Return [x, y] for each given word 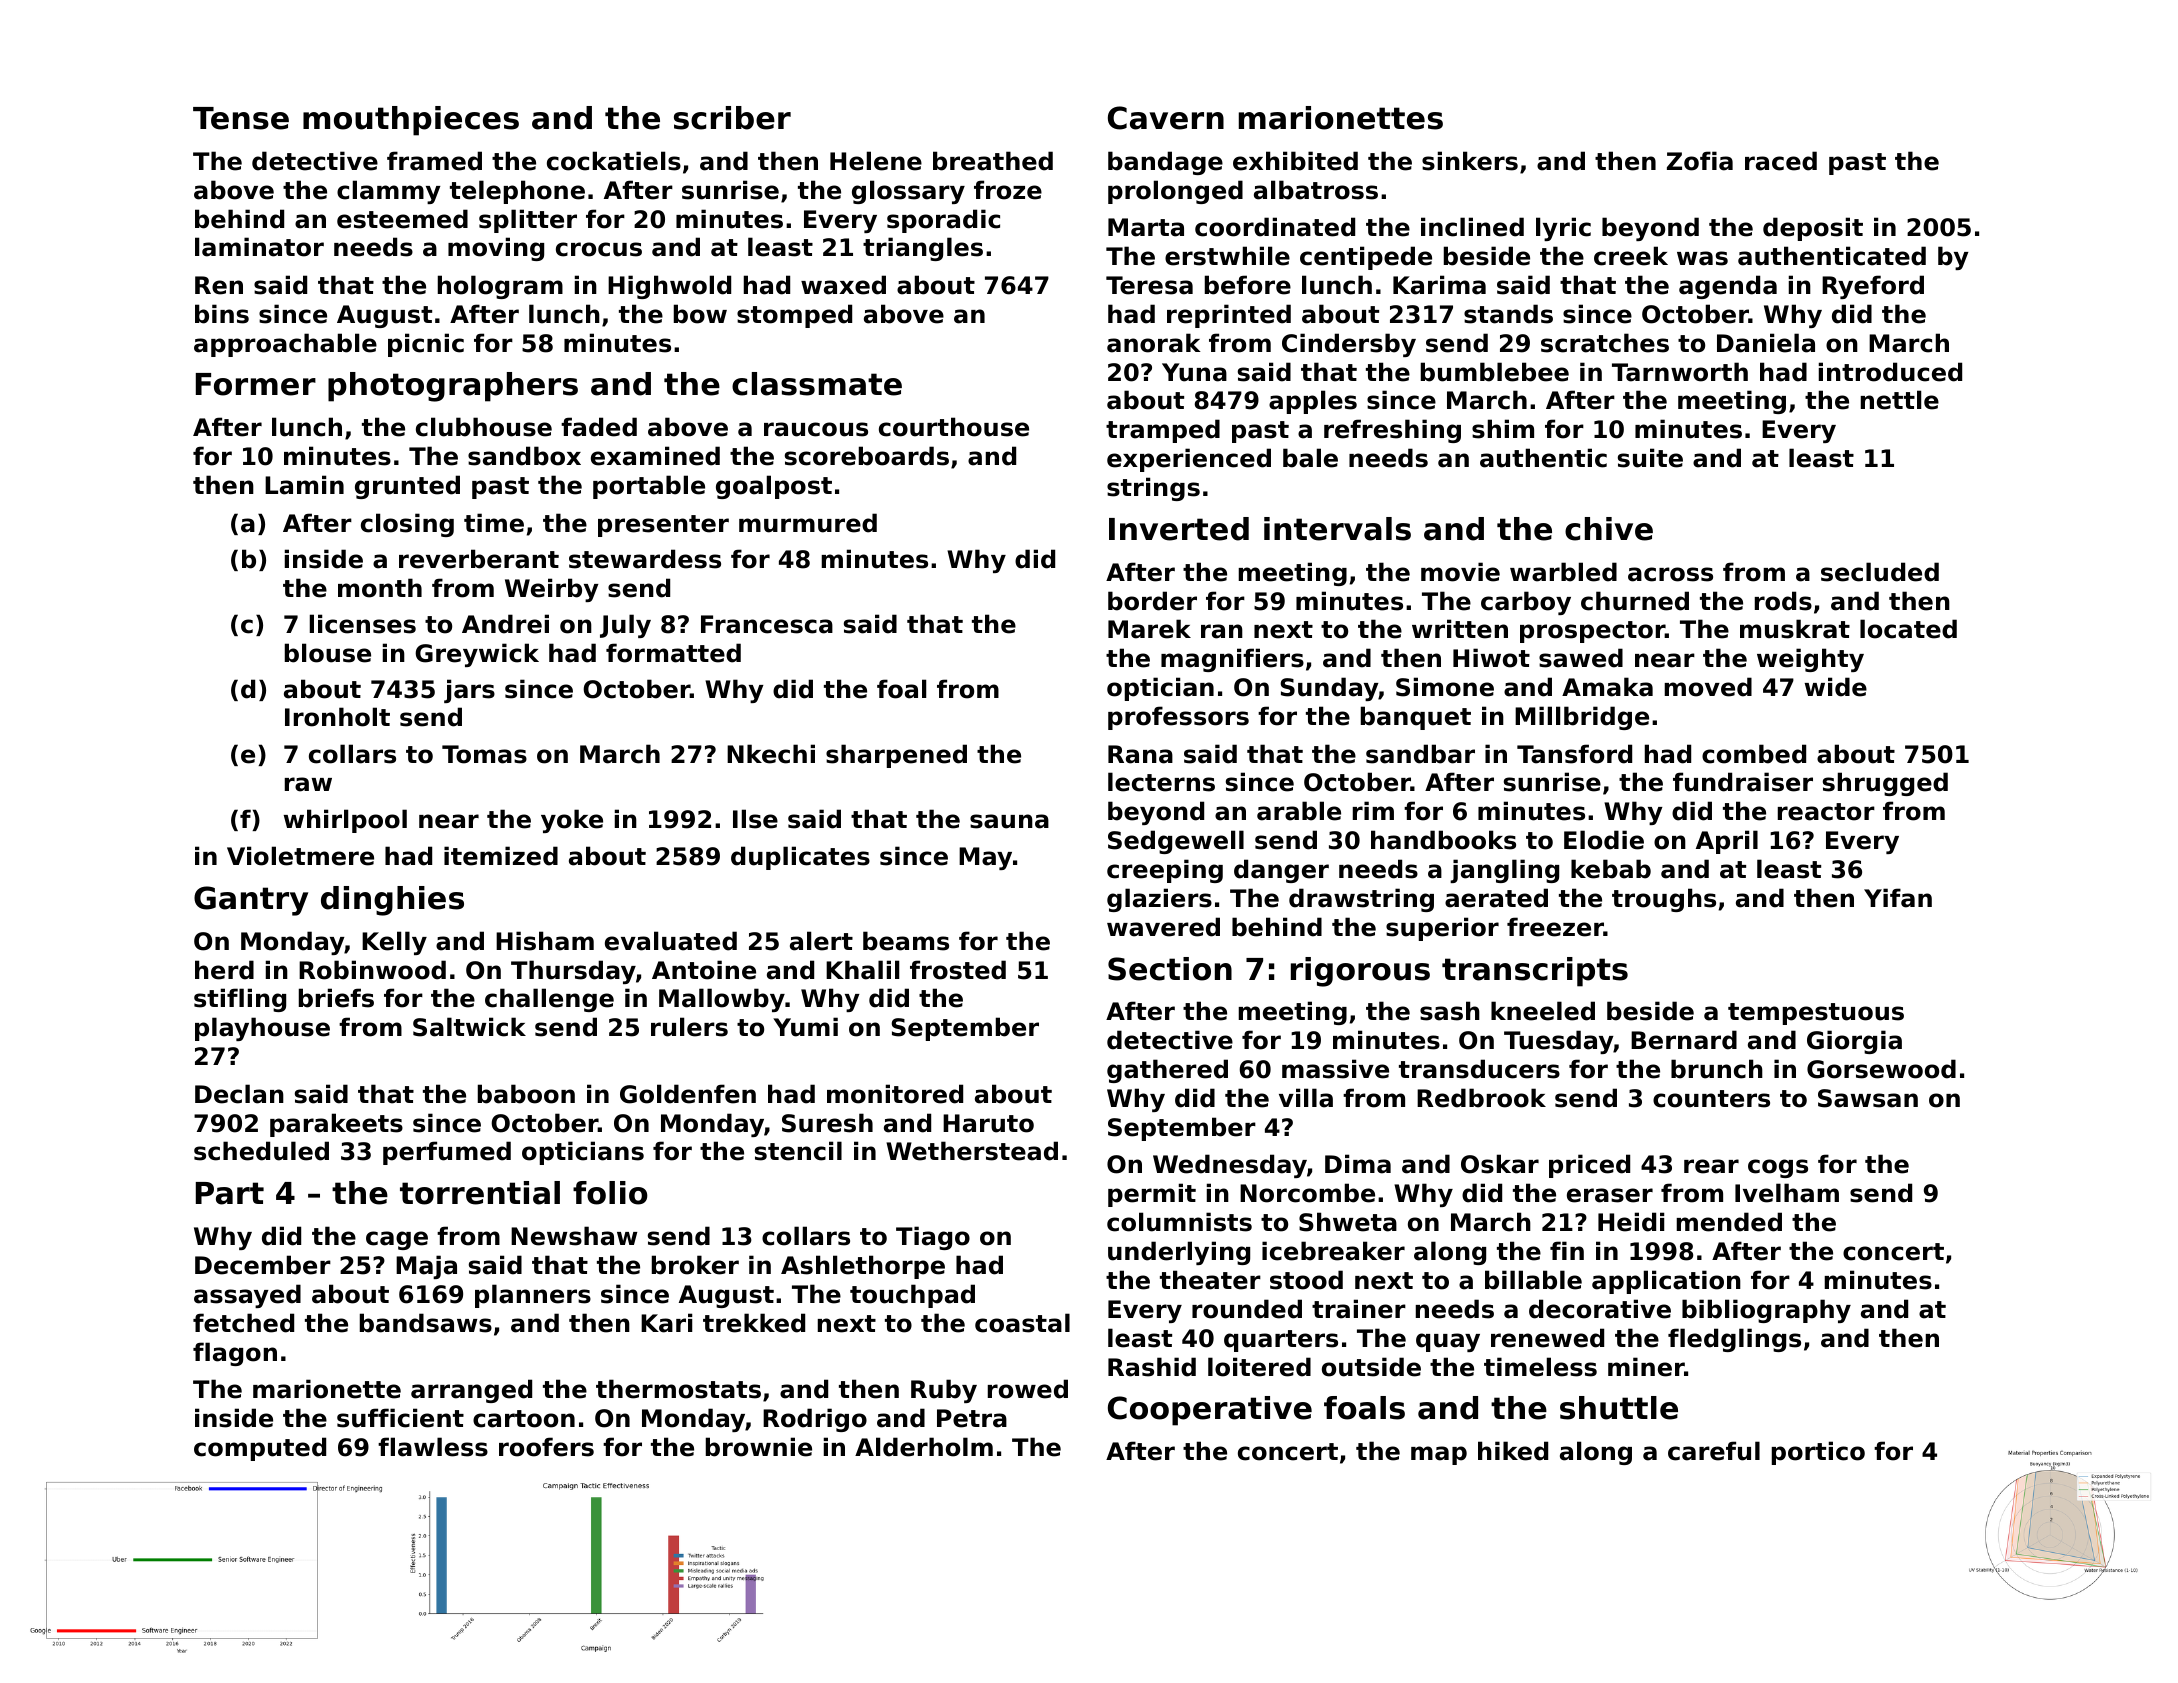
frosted [958, 970]
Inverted [1179, 529]
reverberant [479, 559]
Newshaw [574, 1236]
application [1666, 1282]
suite [1650, 458]
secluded [1880, 572]
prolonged [1175, 192]
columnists [1179, 1222]
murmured [808, 523]
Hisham [545, 941]
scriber [732, 118]
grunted [407, 487]
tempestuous [1816, 1014]
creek [1631, 256]
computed [260, 1449]
